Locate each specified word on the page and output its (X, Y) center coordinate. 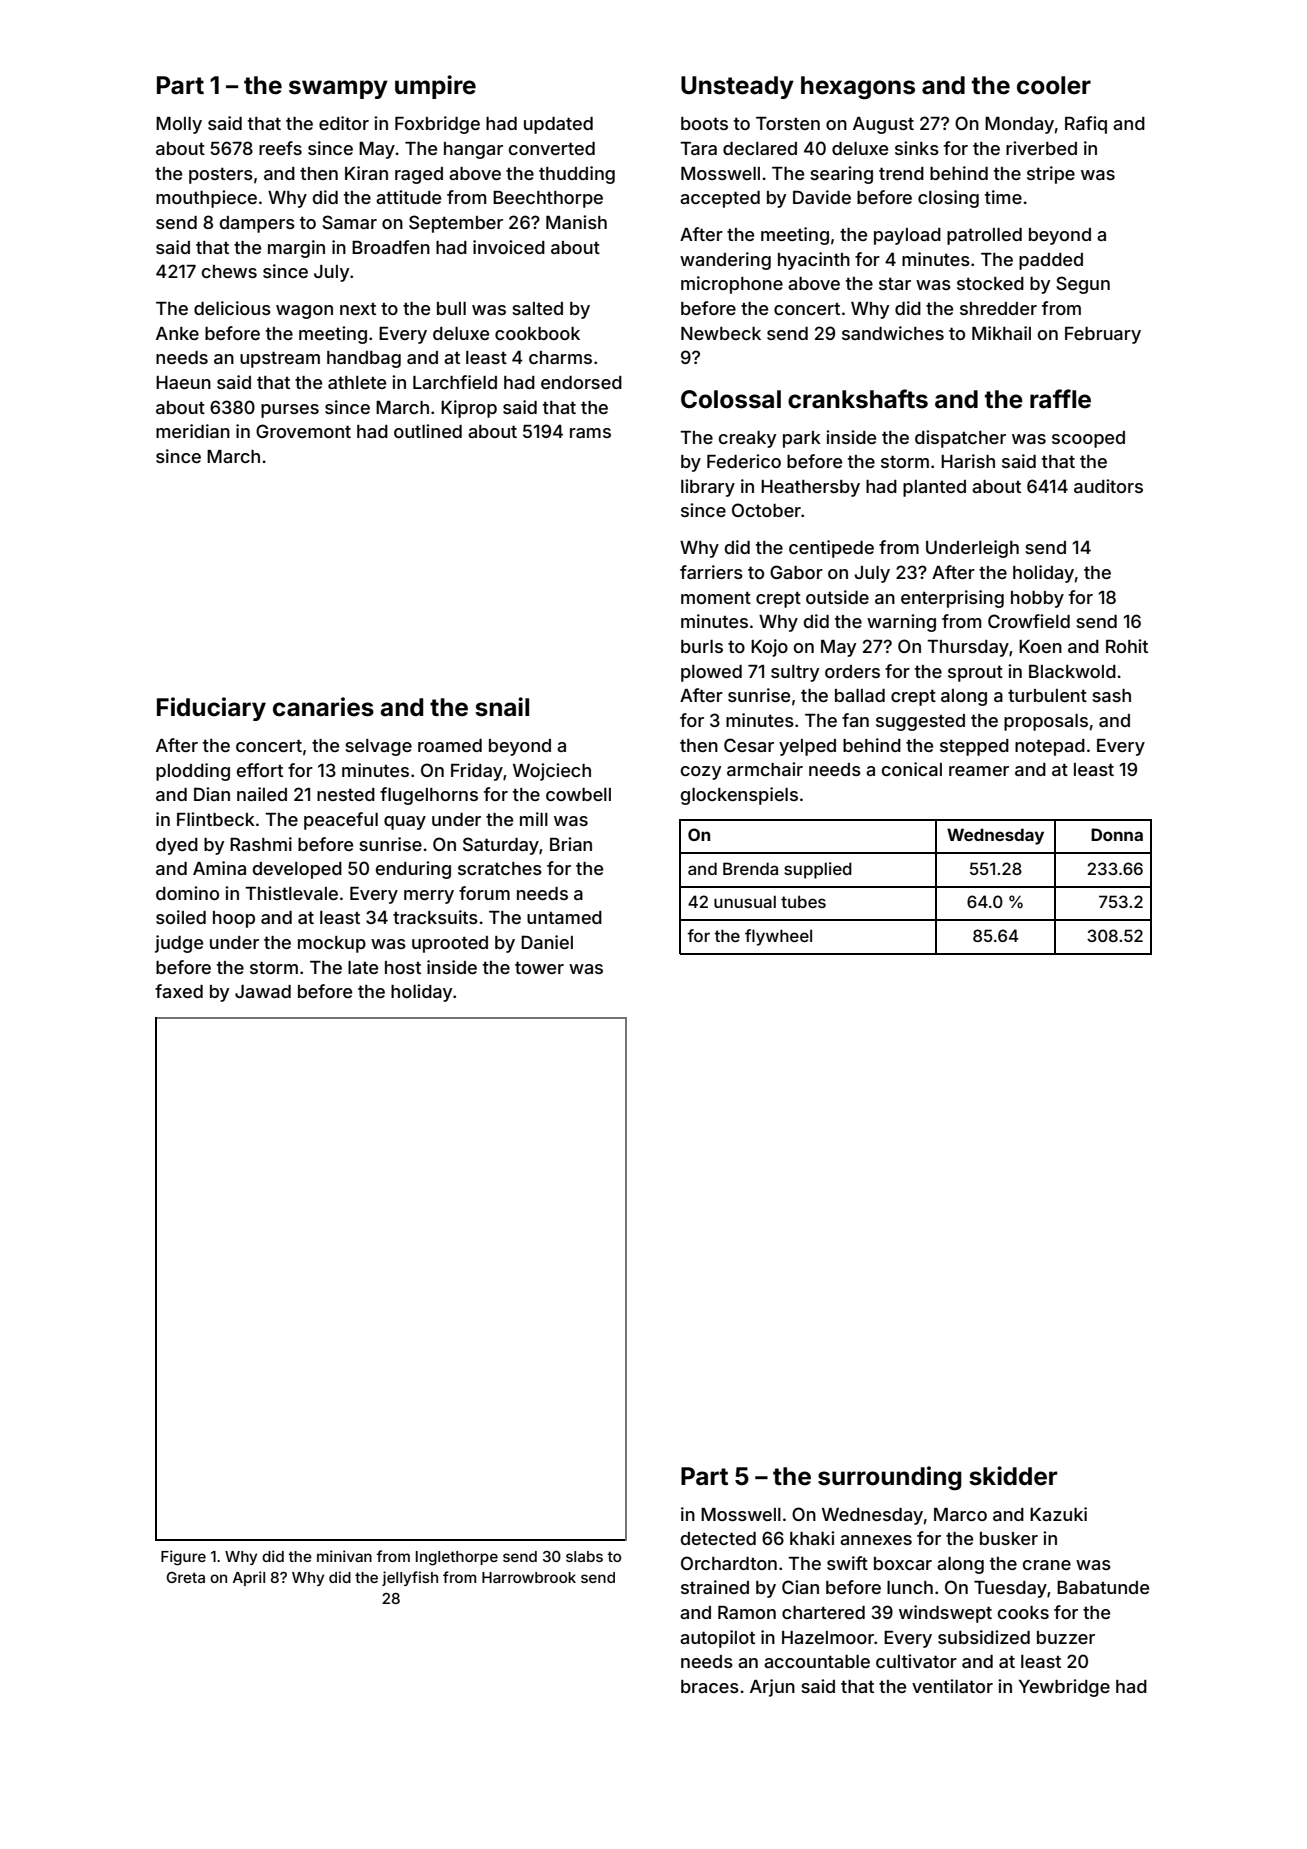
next (358, 308)
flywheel (778, 937)
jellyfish (410, 1578)
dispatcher (960, 439)
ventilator (952, 1686)
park (802, 439)
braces (710, 1686)
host (403, 967)
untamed (564, 917)
